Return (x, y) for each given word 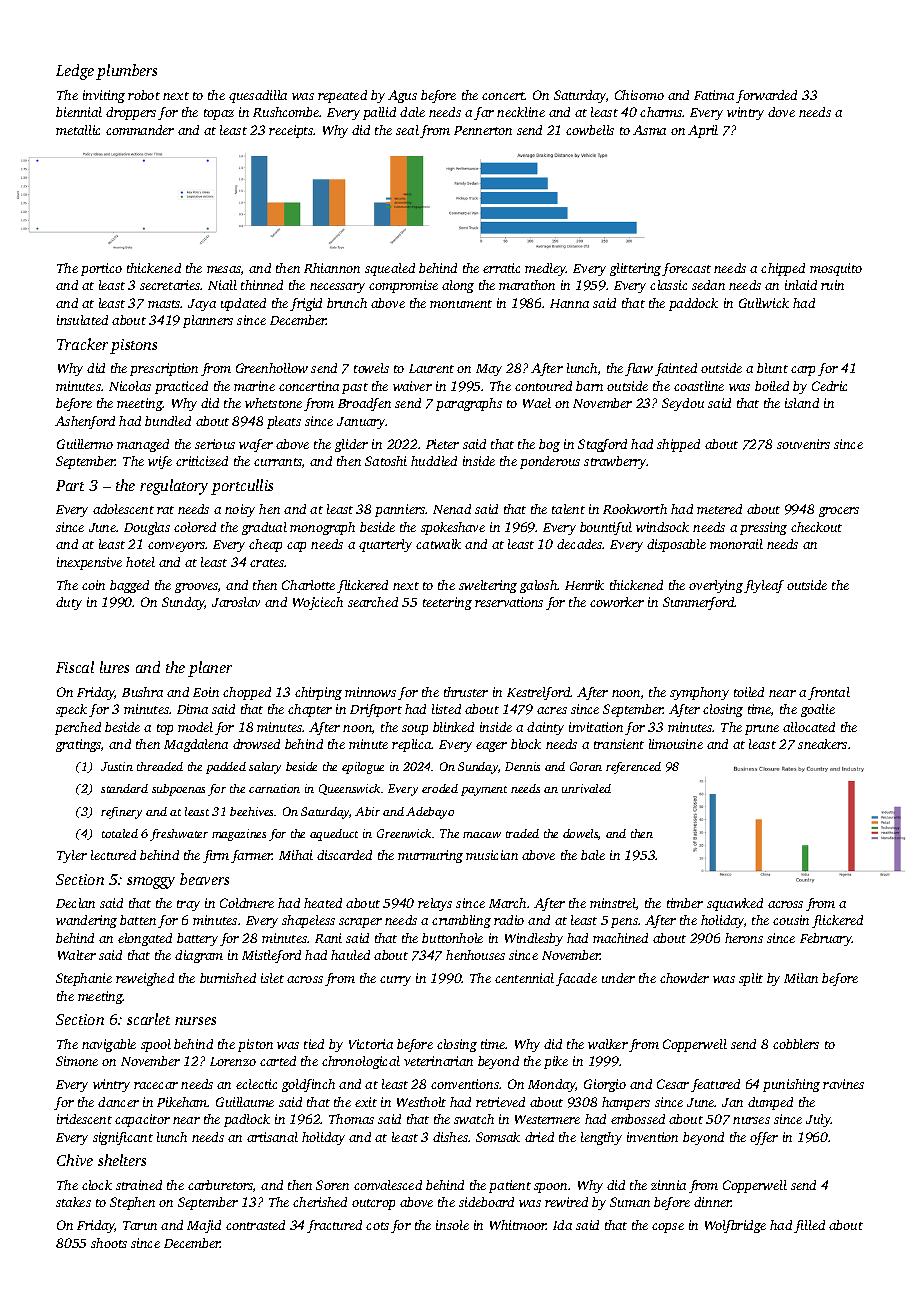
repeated (342, 96)
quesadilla (258, 96)
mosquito (836, 269)
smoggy (151, 883)
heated (323, 903)
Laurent (431, 368)
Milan (801, 978)
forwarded (766, 96)
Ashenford (85, 422)
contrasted (255, 1225)
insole (452, 1225)
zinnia (668, 1185)
